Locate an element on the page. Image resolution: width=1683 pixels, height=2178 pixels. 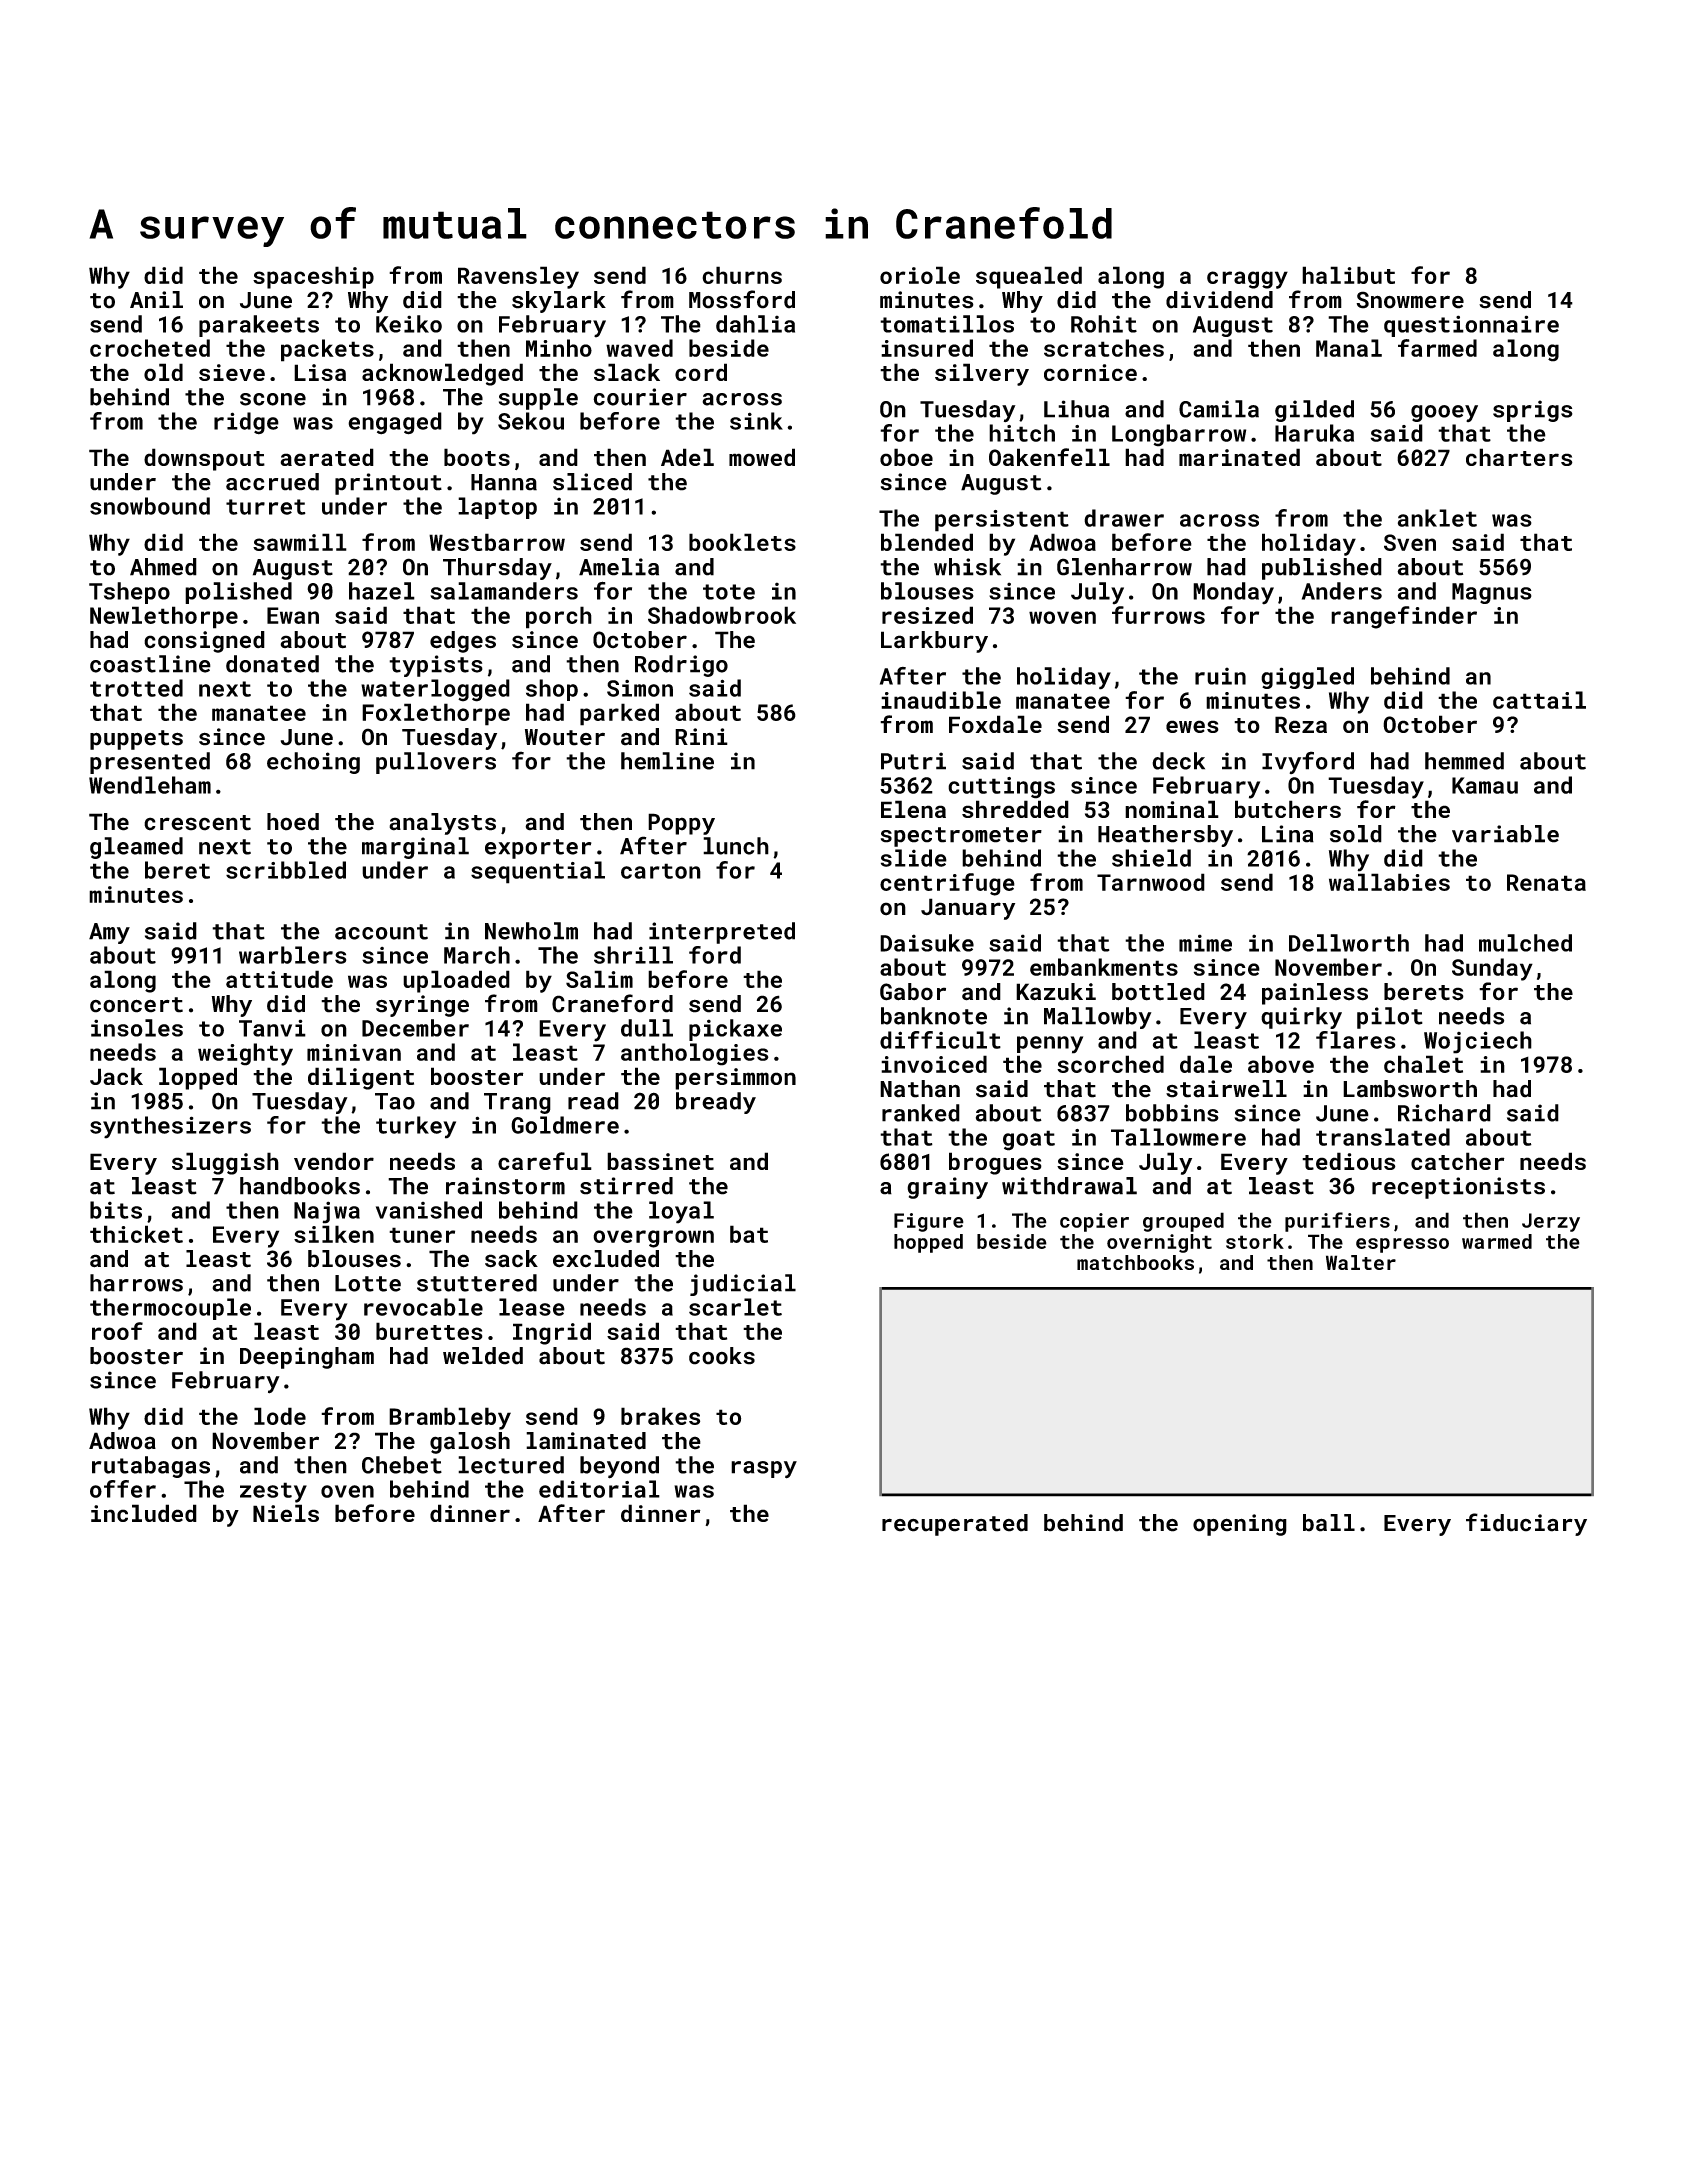
Reza is located at coordinates (1301, 724).
